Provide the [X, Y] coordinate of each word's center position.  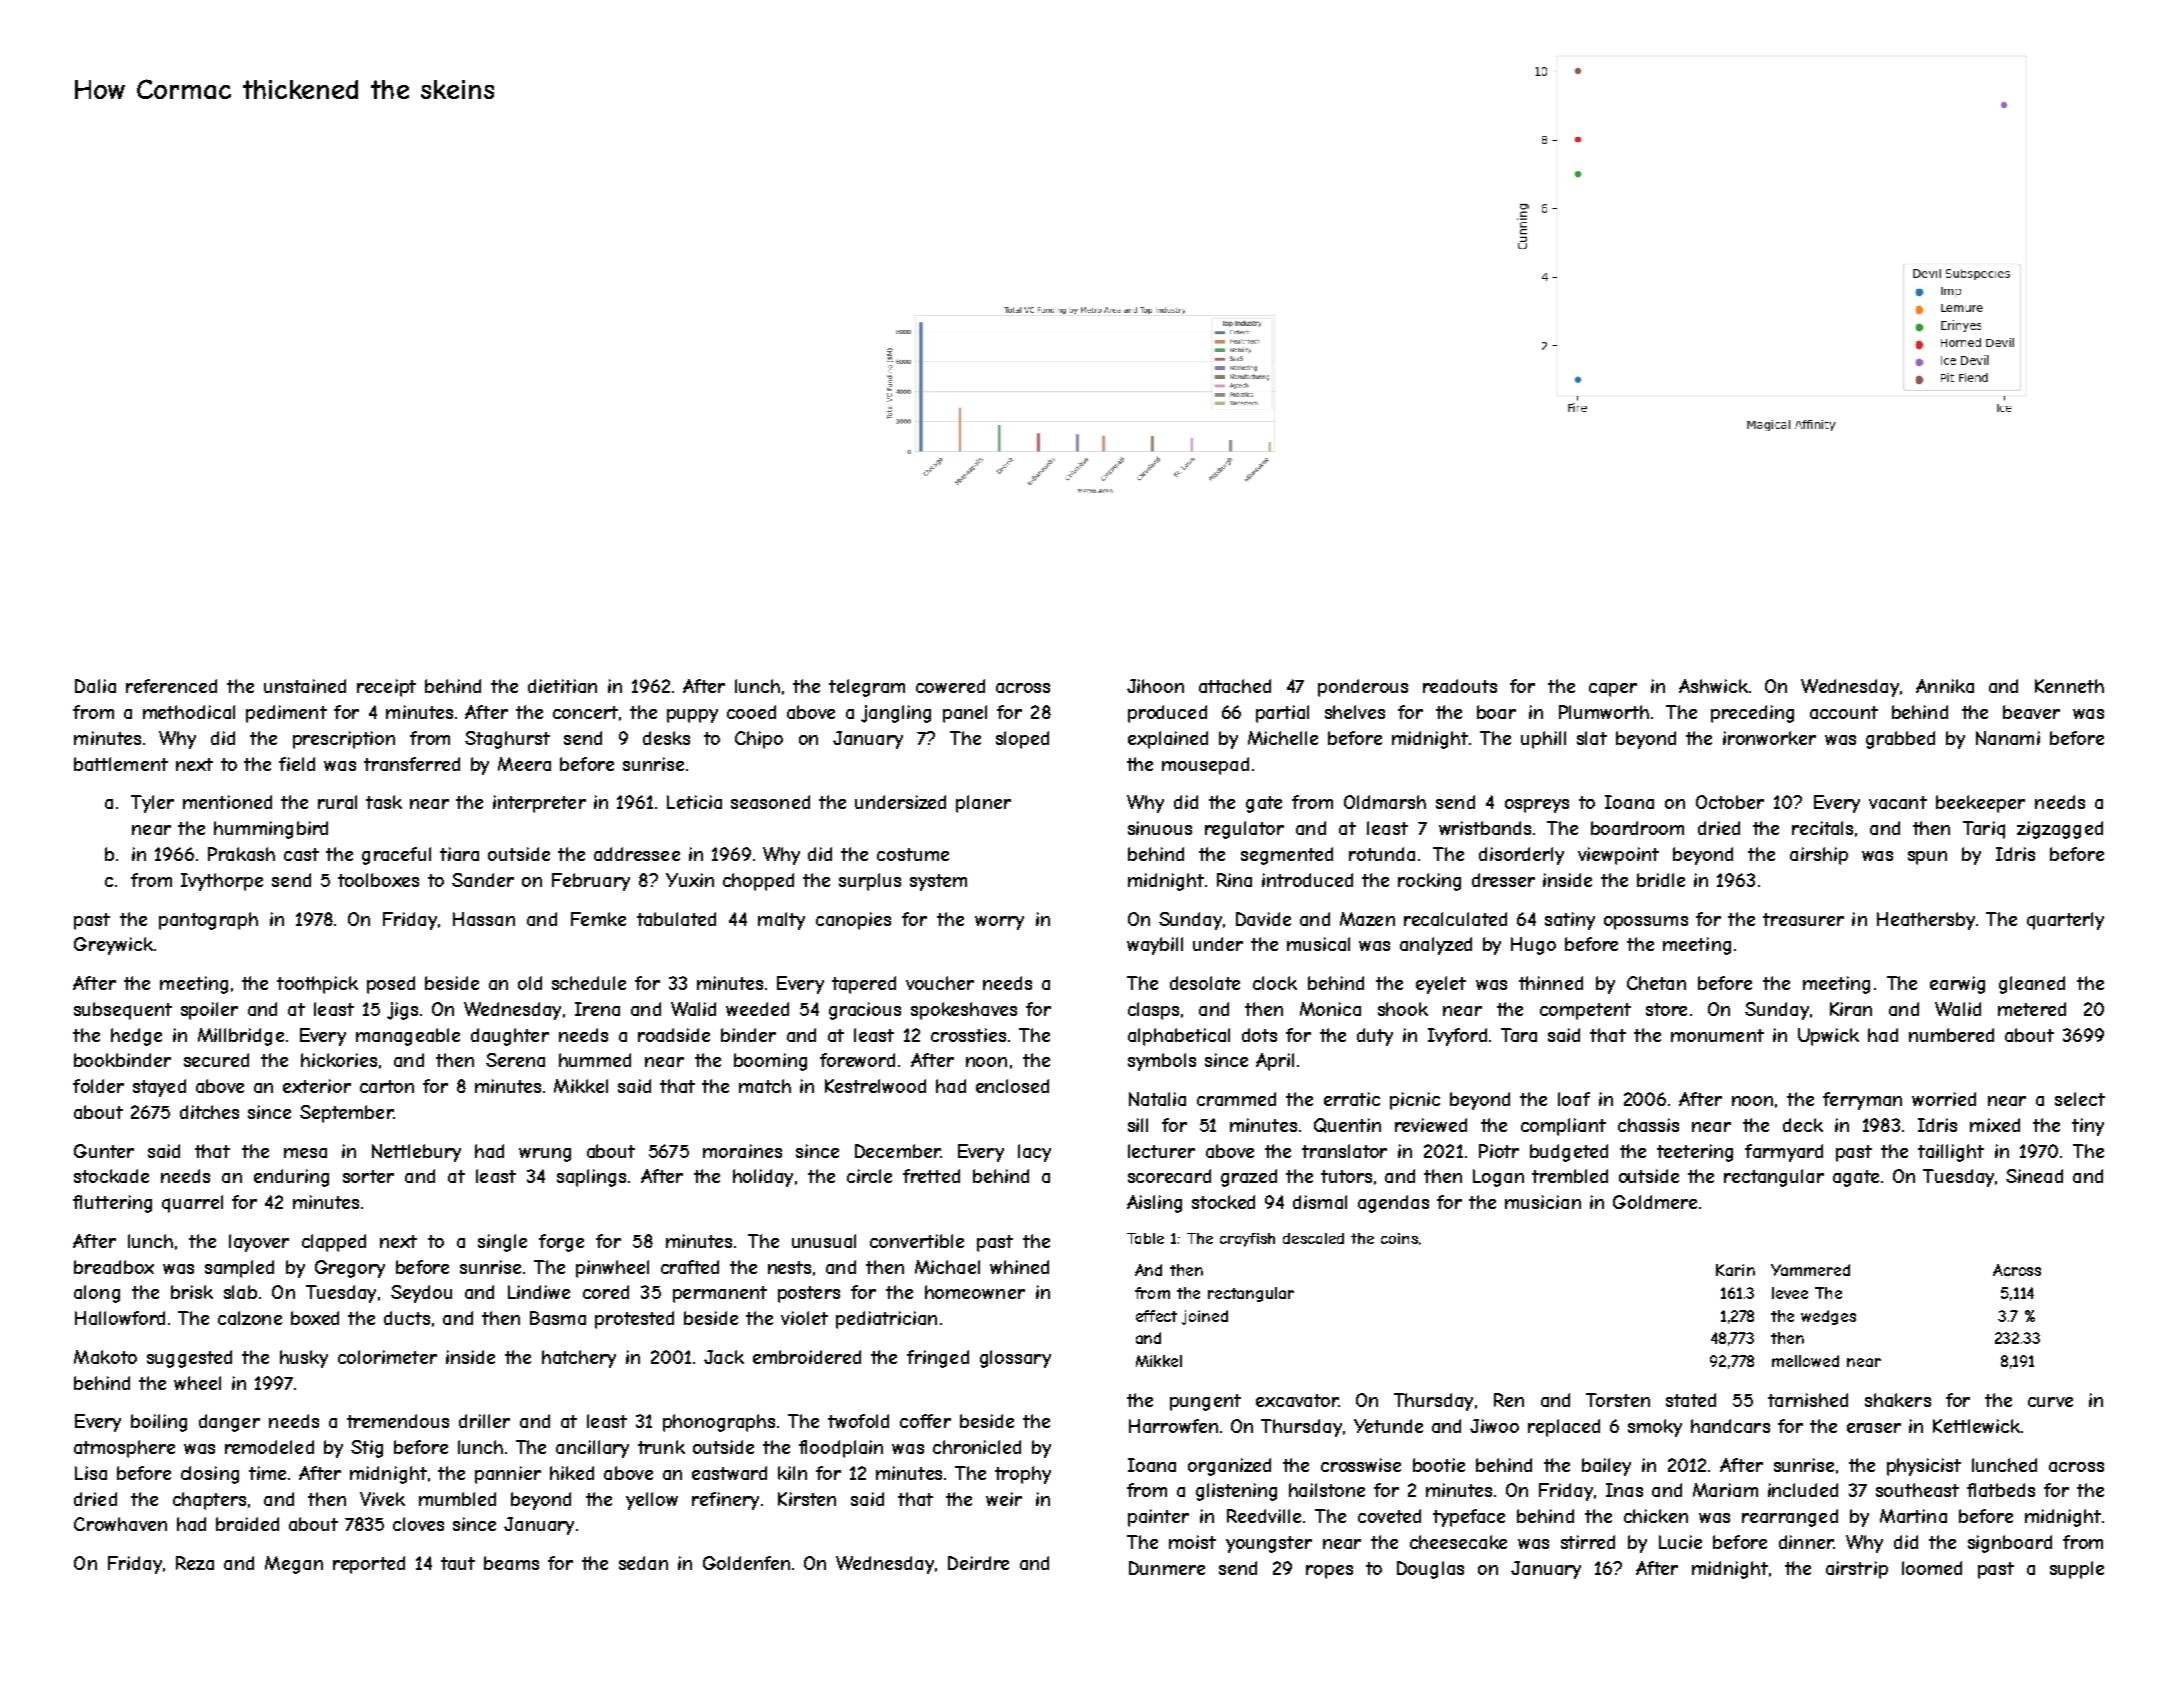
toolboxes [378, 880]
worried [1944, 1099]
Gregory [350, 1269]
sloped [1022, 740]
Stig [367, 1449]
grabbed [1900, 740]
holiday [763, 1178]
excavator [1297, 1400]
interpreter [539, 804]
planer [983, 804]
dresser [1503, 880]
